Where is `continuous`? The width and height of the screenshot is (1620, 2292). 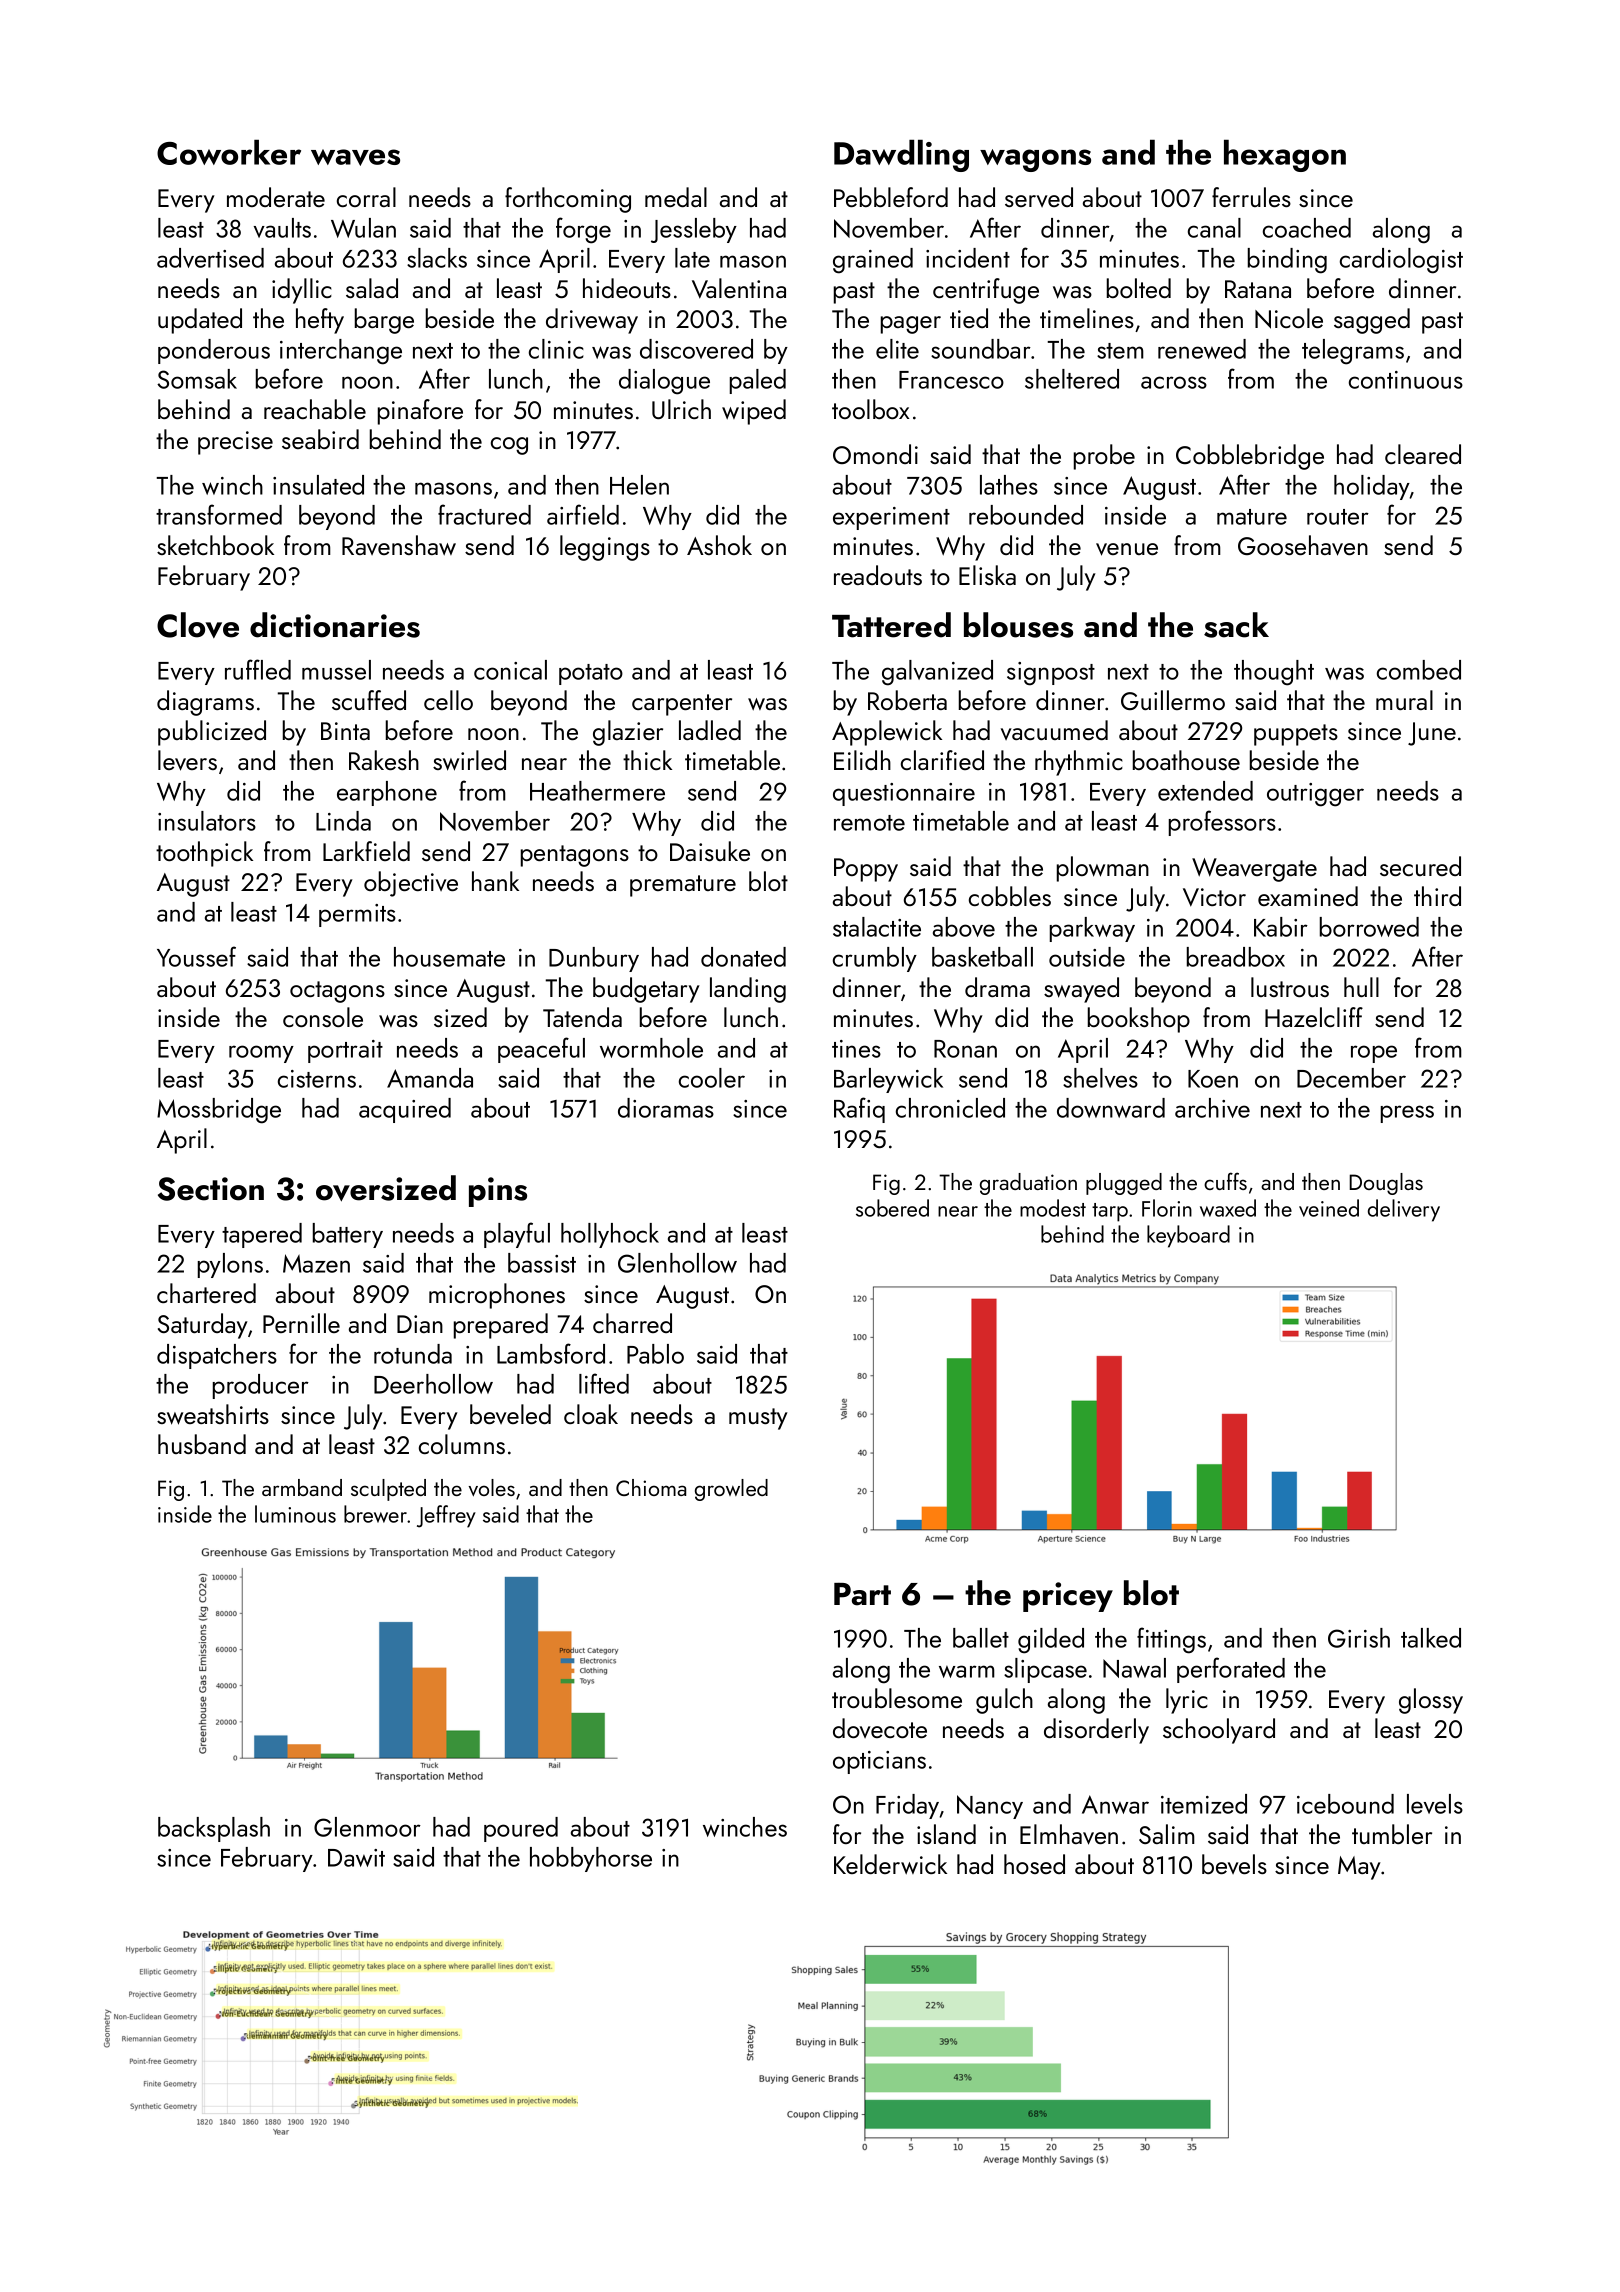 continuous is located at coordinates (1406, 380).
